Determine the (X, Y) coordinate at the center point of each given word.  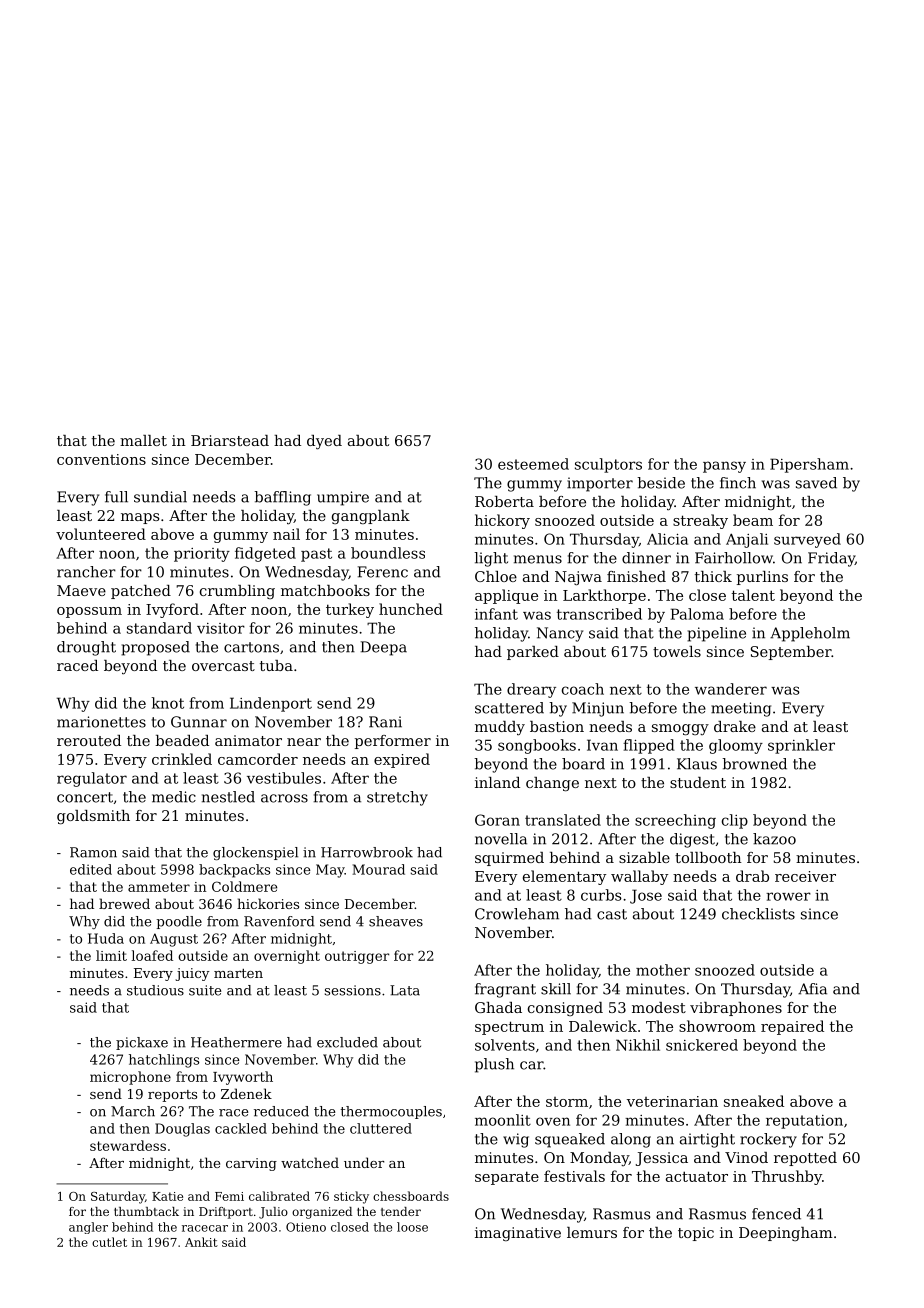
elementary (564, 877)
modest (659, 1007)
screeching (675, 821)
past (316, 555)
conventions (101, 459)
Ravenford (279, 921)
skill (556, 989)
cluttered (381, 1128)
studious (155, 990)
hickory (502, 521)
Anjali (747, 540)
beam (753, 520)
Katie (167, 1196)
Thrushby (787, 1177)
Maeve (81, 590)
